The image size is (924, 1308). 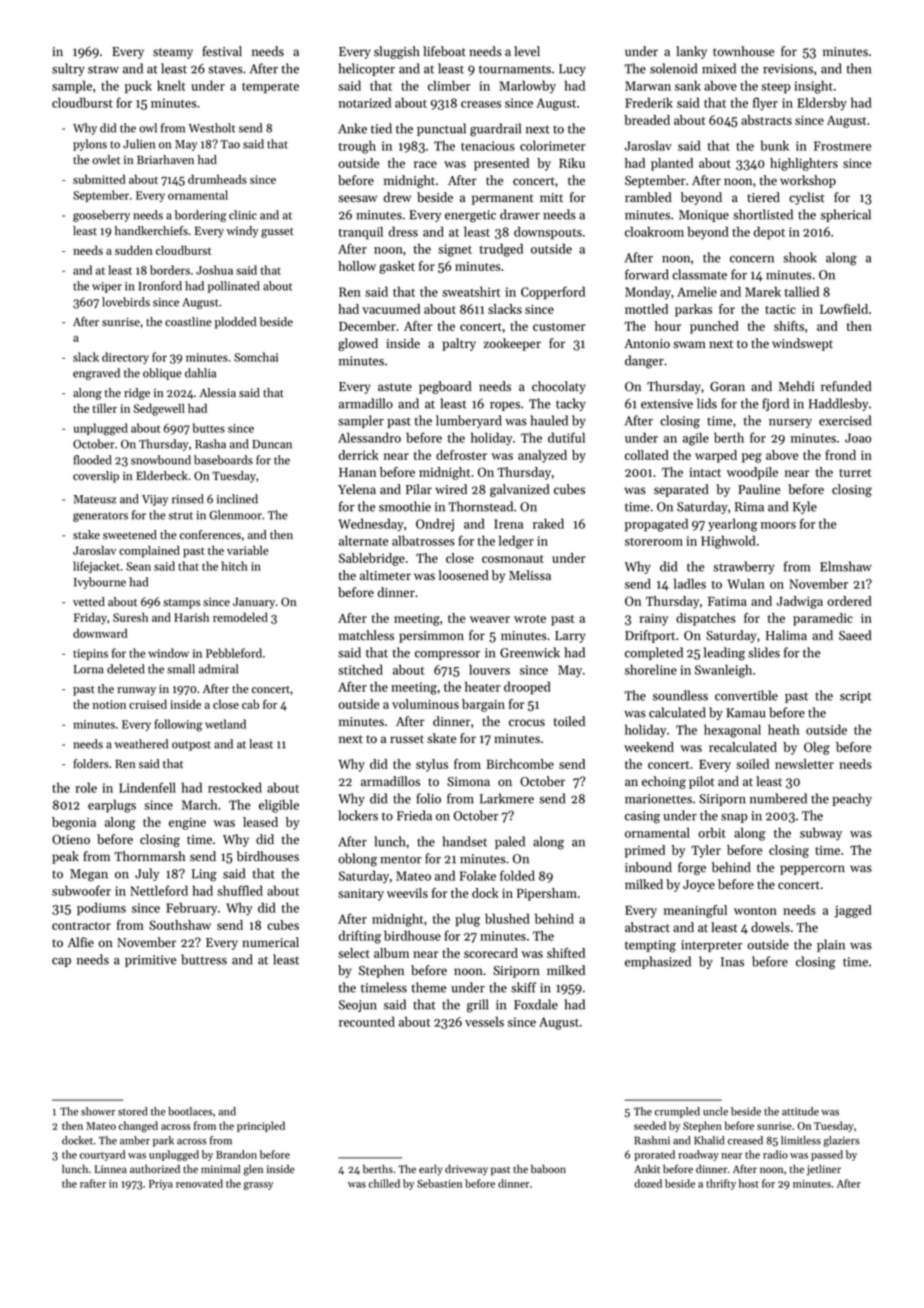 I want to click on Linnea, so click(x=111, y=1169).
